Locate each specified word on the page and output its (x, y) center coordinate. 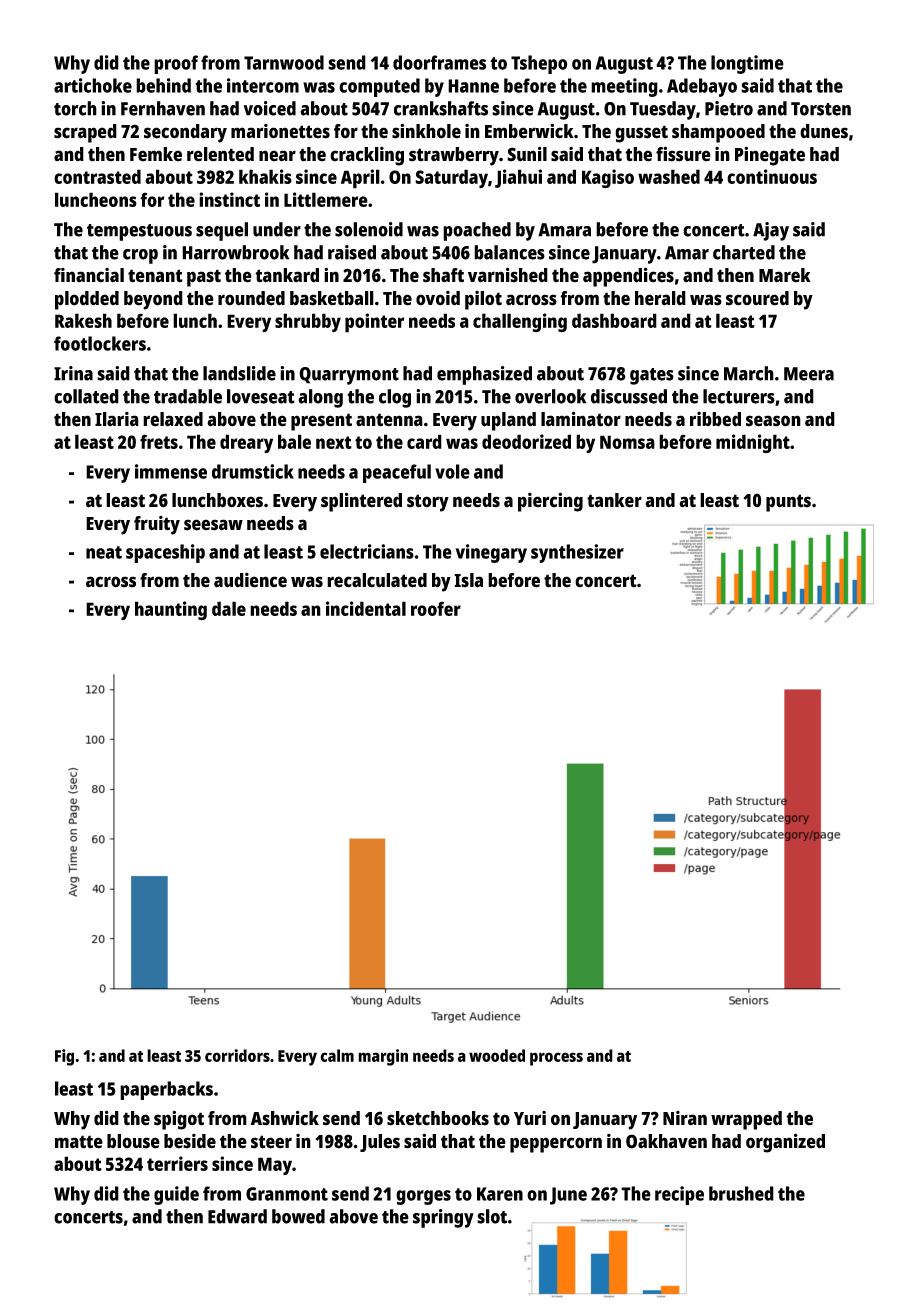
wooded (497, 1055)
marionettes (280, 131)
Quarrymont (349, 376)
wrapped (746, 1120)
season (773, 421)
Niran (685, 1118)
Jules (380, 1143)
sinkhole (426, 131)
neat (104, 552)
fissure (683, 154)
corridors (237, 1055)
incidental (366, 608)
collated (86, 396)
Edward (237, 1216)
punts (788, 503)
